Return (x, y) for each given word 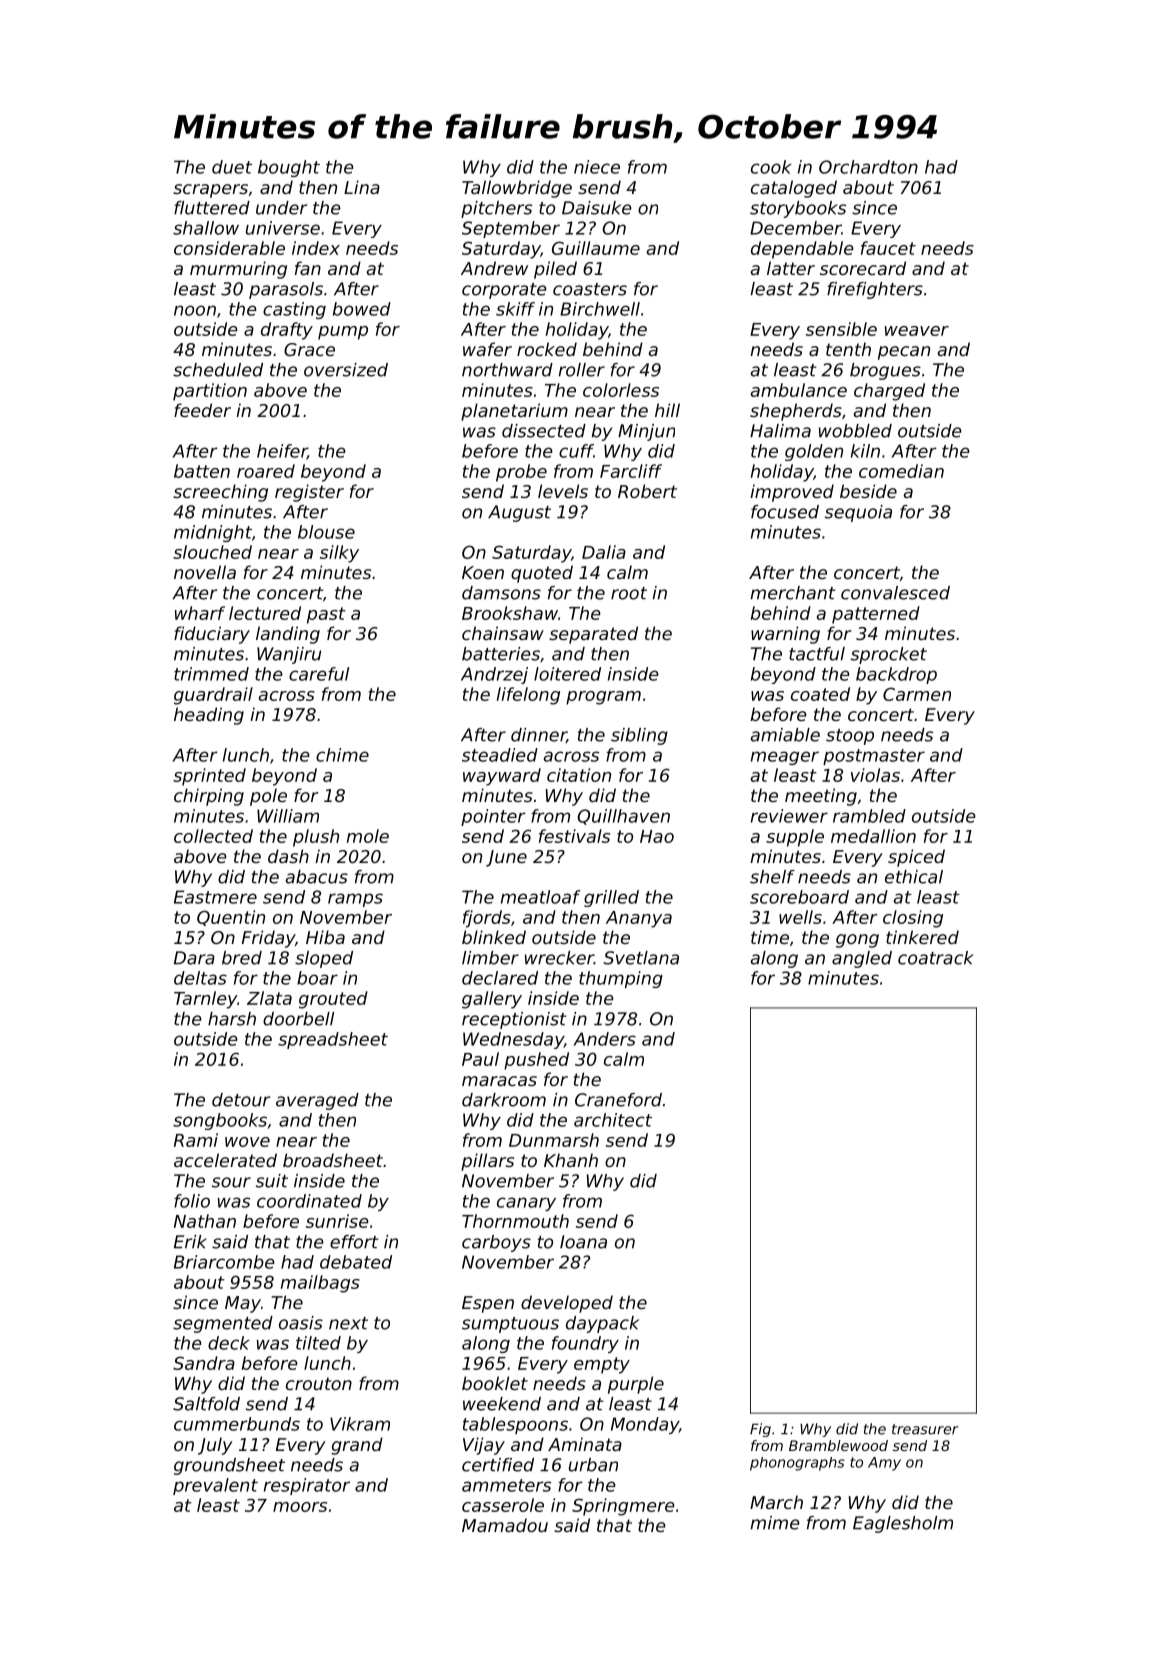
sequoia (858, 513)
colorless (621, 390)
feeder (202, 410)
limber (490, 958)
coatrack (936, 958)
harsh (232, 1019)
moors (300, 1507)
